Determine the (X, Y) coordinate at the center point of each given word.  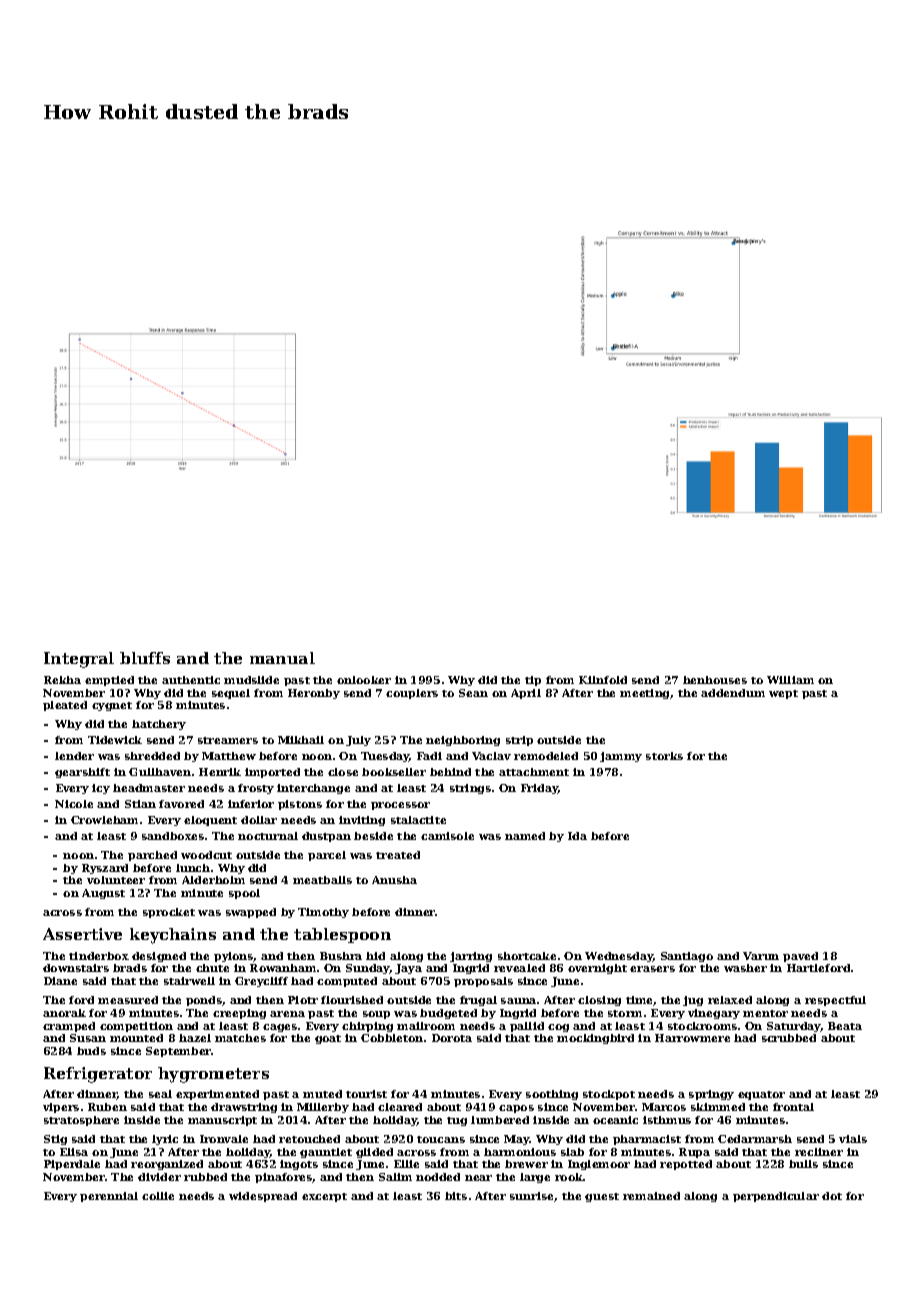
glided (374, 1153)
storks (664, 756)
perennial (109, 1197)
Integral (79, 660)
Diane (60, 981)
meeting (645, 694)
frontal (793, 1107)
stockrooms (702, 1026)
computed (347, 982)
